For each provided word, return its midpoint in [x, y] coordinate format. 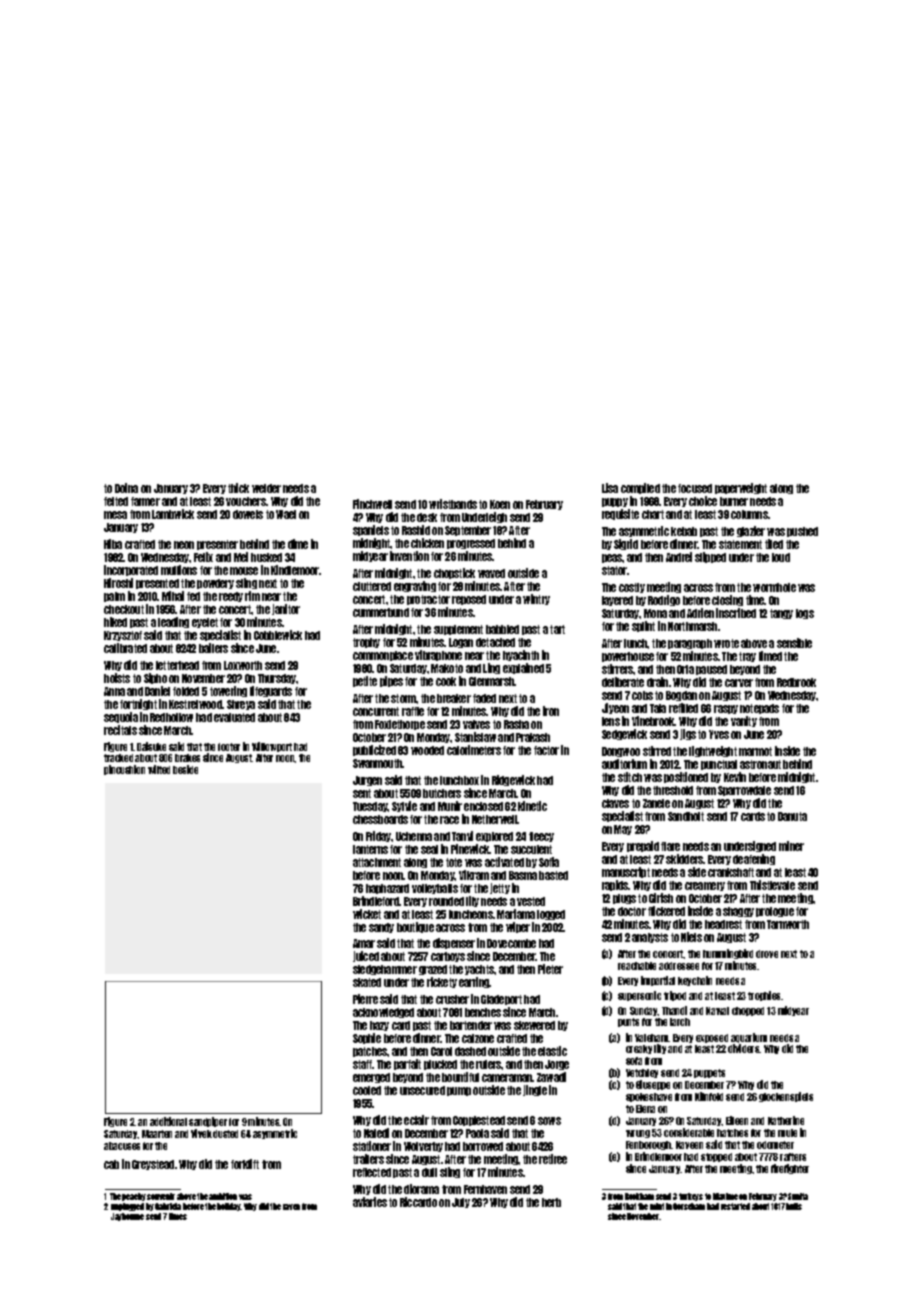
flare [670, 846]
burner [734, 501]
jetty [500, 888]
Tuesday [370, 807]
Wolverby [423, 1147]
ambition [223, 1196]
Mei [241, 557]
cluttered [372, 586]
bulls [794, 1206]
